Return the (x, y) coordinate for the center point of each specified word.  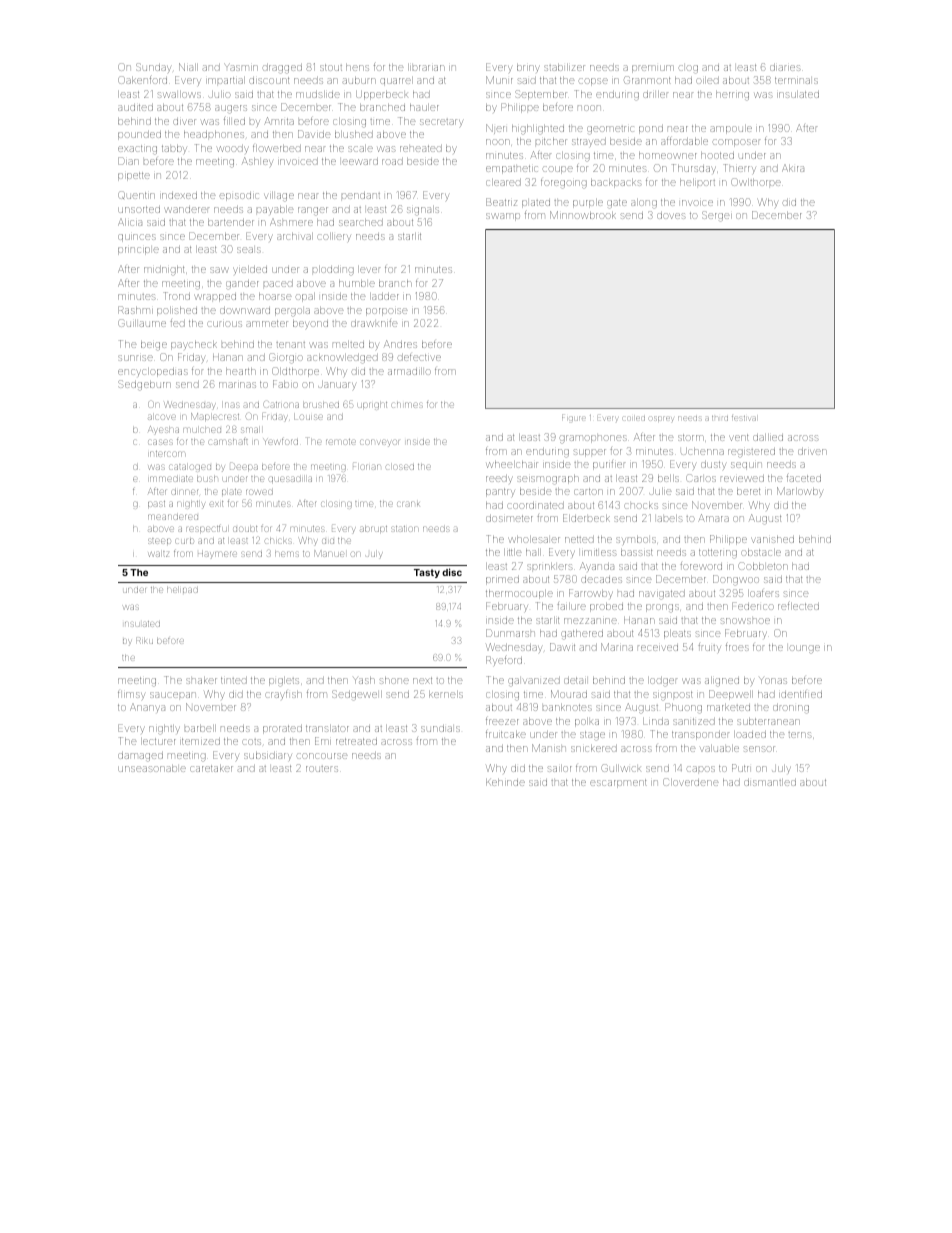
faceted (804, 478)
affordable (684, 141)
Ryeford (504, 661)
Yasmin (241, 67)
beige (154, 346)
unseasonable (152, 768)
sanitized (694, 721)
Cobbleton (763, 566)
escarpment (618, 783)
